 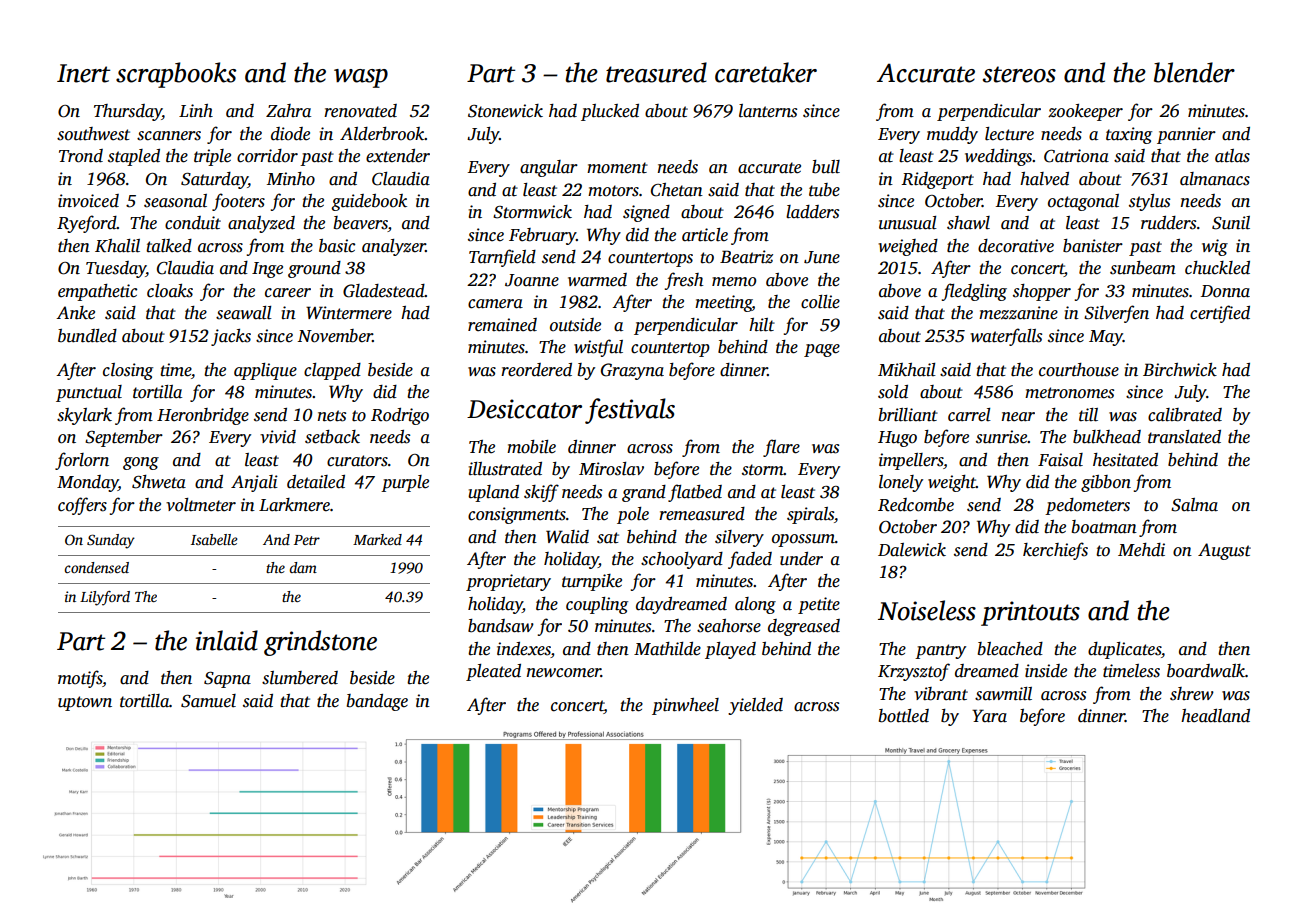 I want to click on voltmeter, so click(x=201, y=505).
